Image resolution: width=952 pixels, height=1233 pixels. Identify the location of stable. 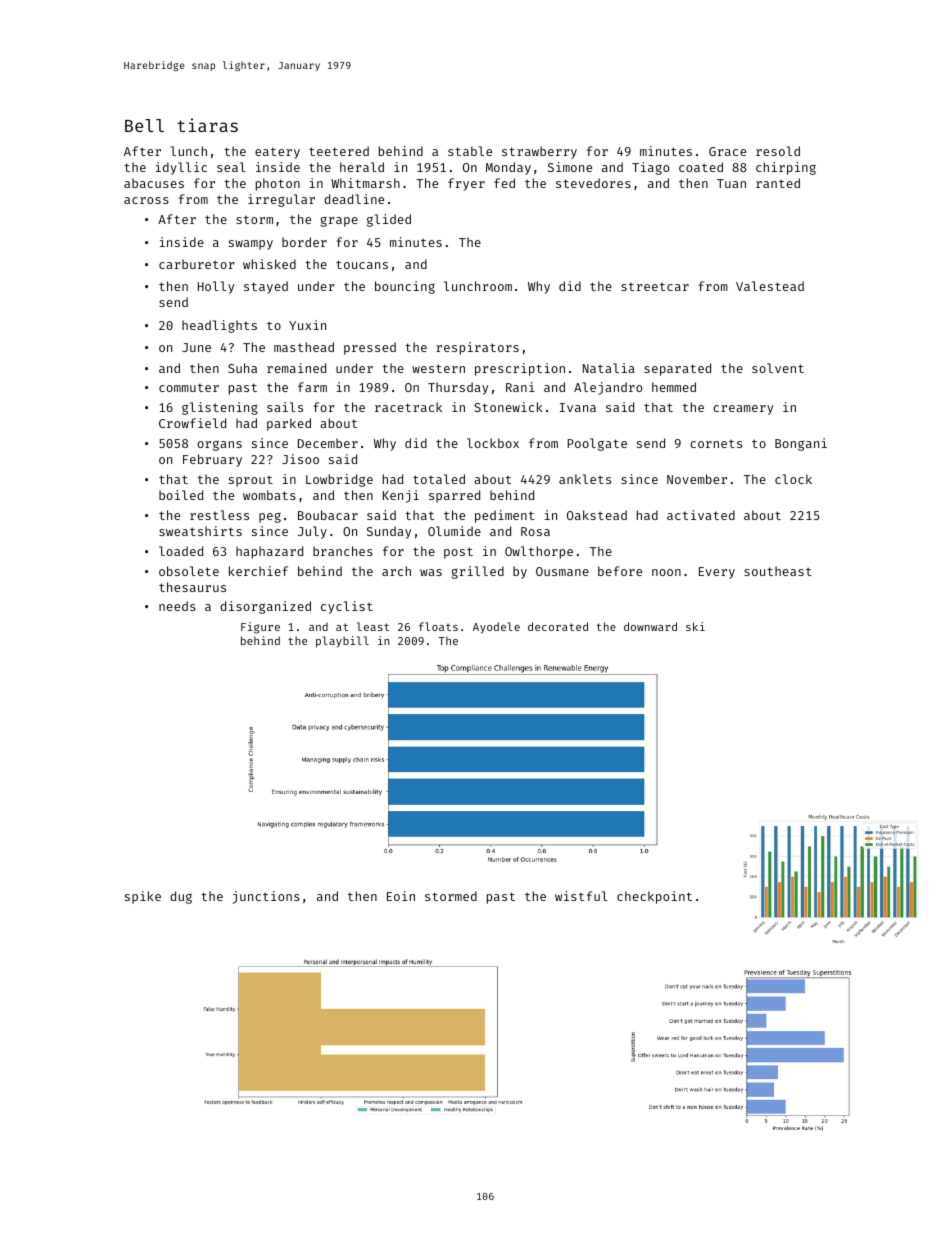
(470, 151).
